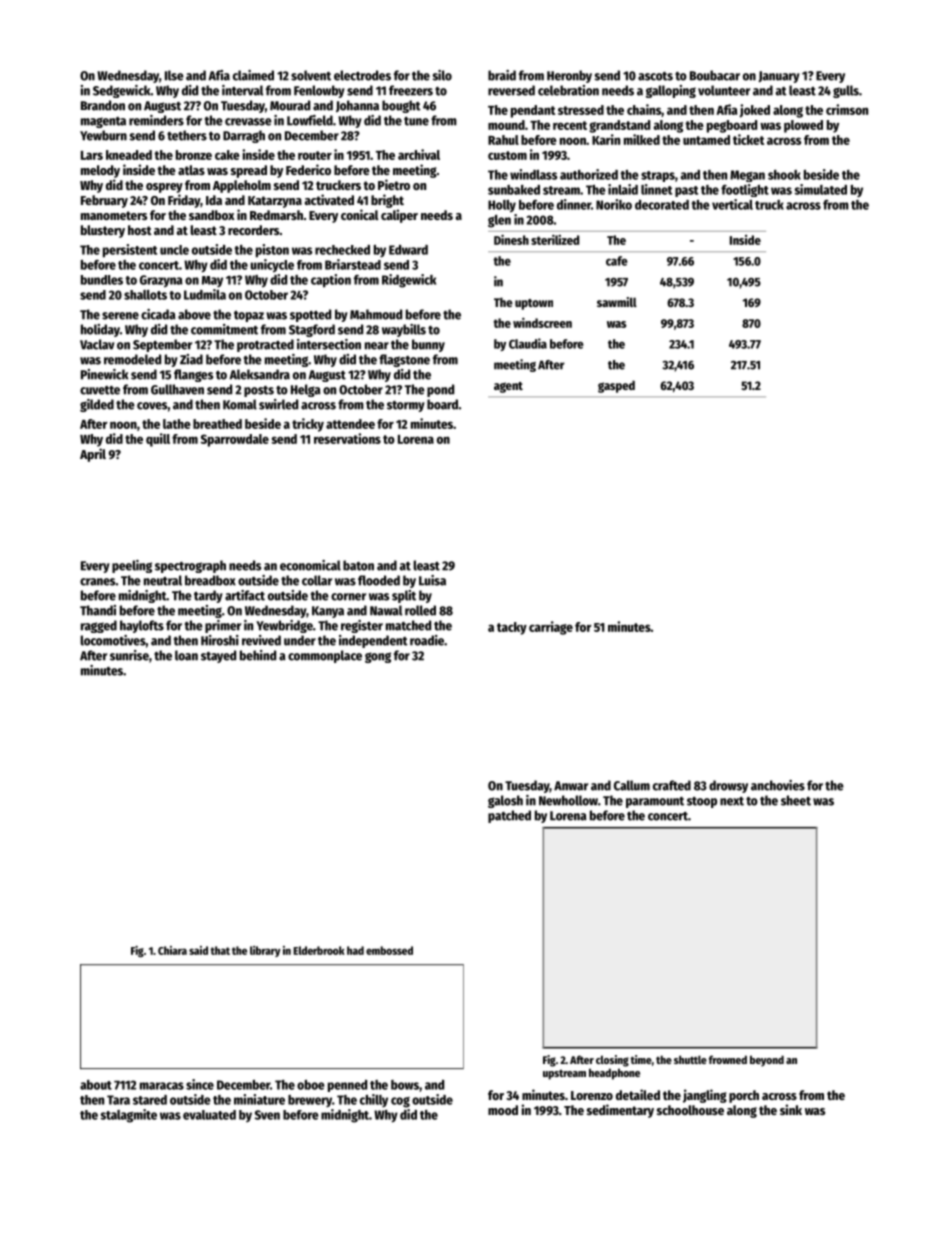  Describe the element at coordinates (290, 105) in the screenshot. I see `Mourad` at that location.
